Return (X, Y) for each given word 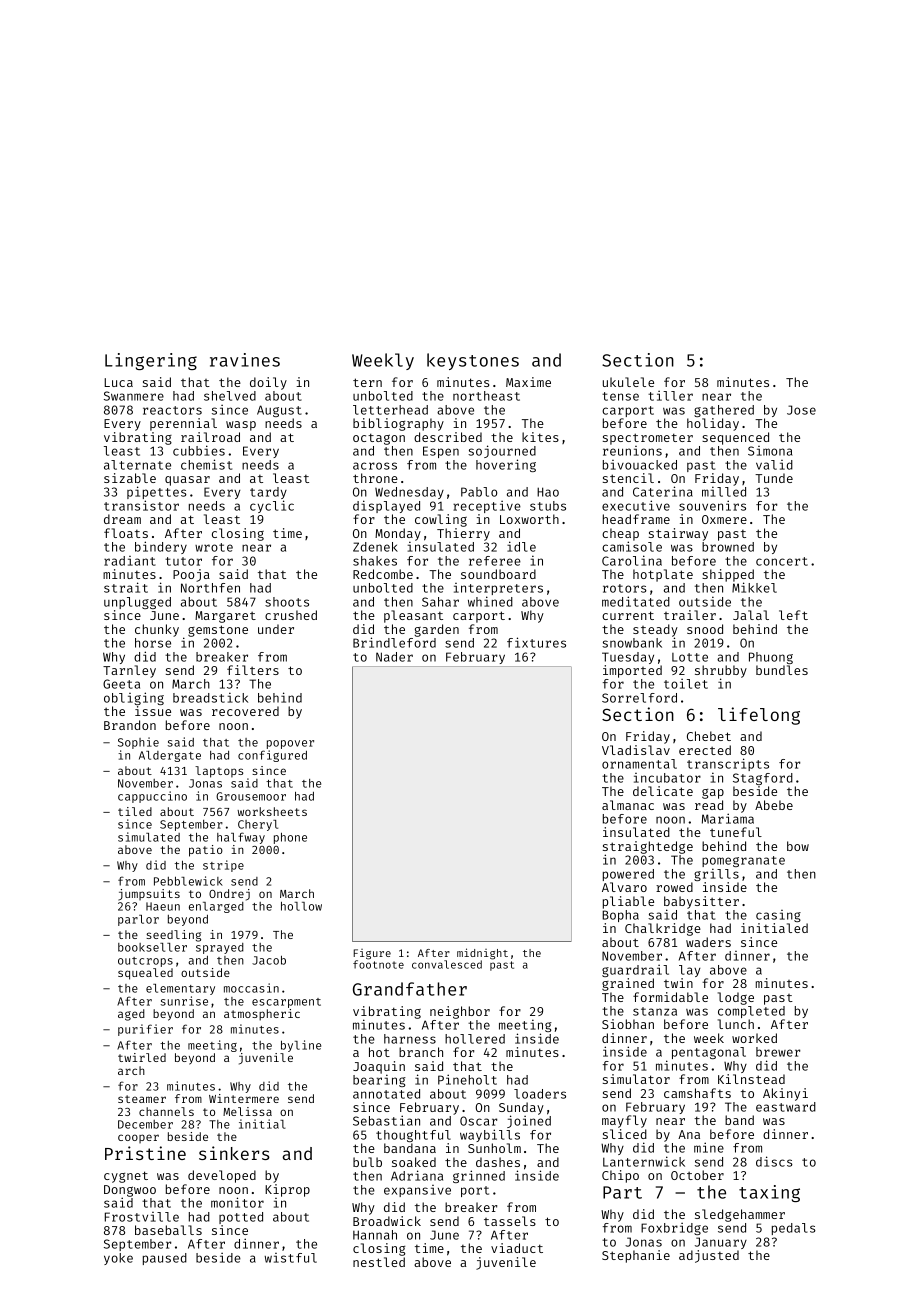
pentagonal (709, 1053)
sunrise (184, 1001)
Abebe (774, 805)
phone (290, 838)
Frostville (142, 1217)
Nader (394, 657)
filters (253, 670)
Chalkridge (663, 929)
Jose (801, 410)
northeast (486, 396)
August (279, 411)
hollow (301, 906)
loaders (540, 1094)
